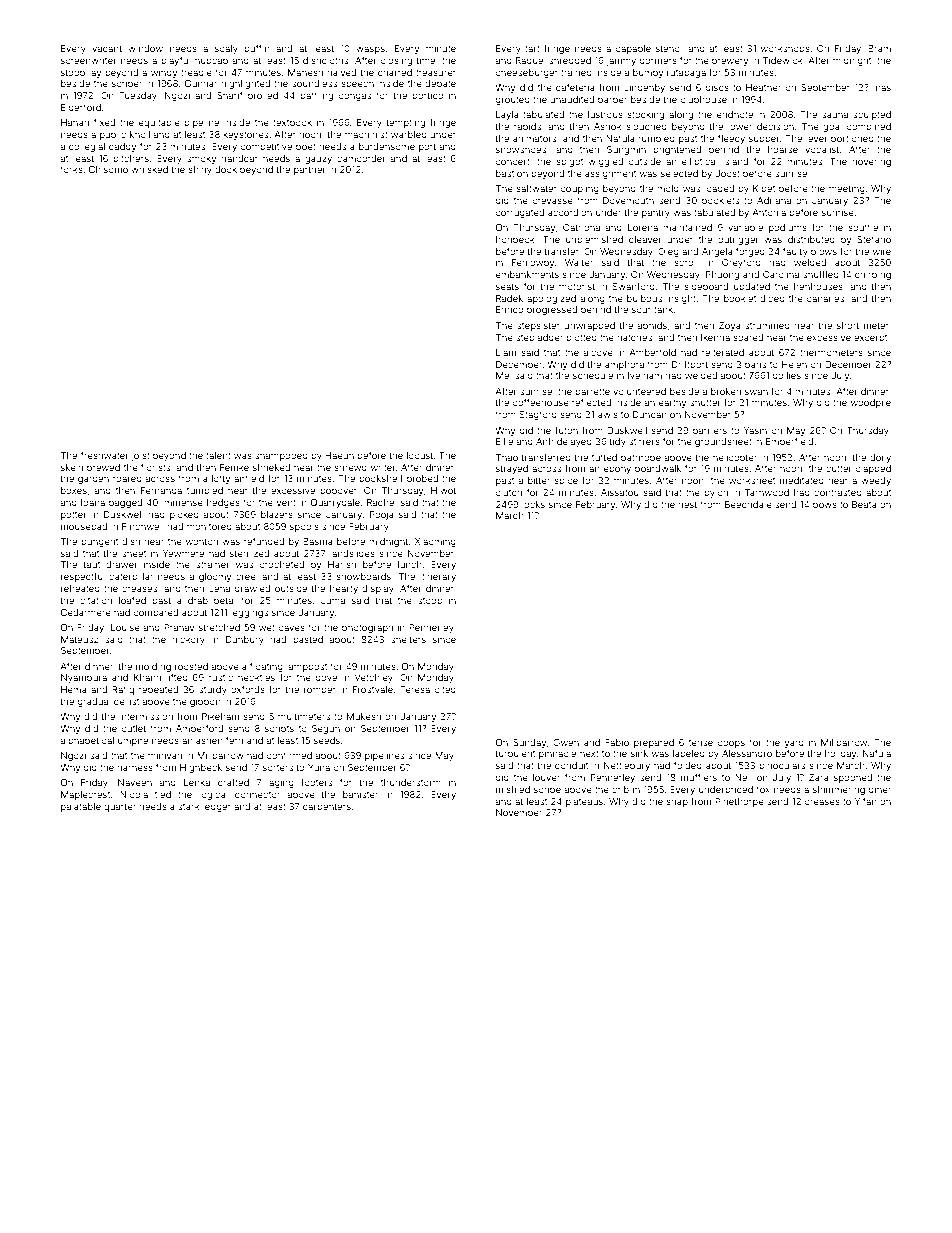  I want to click on nest, so click(687, 504).
